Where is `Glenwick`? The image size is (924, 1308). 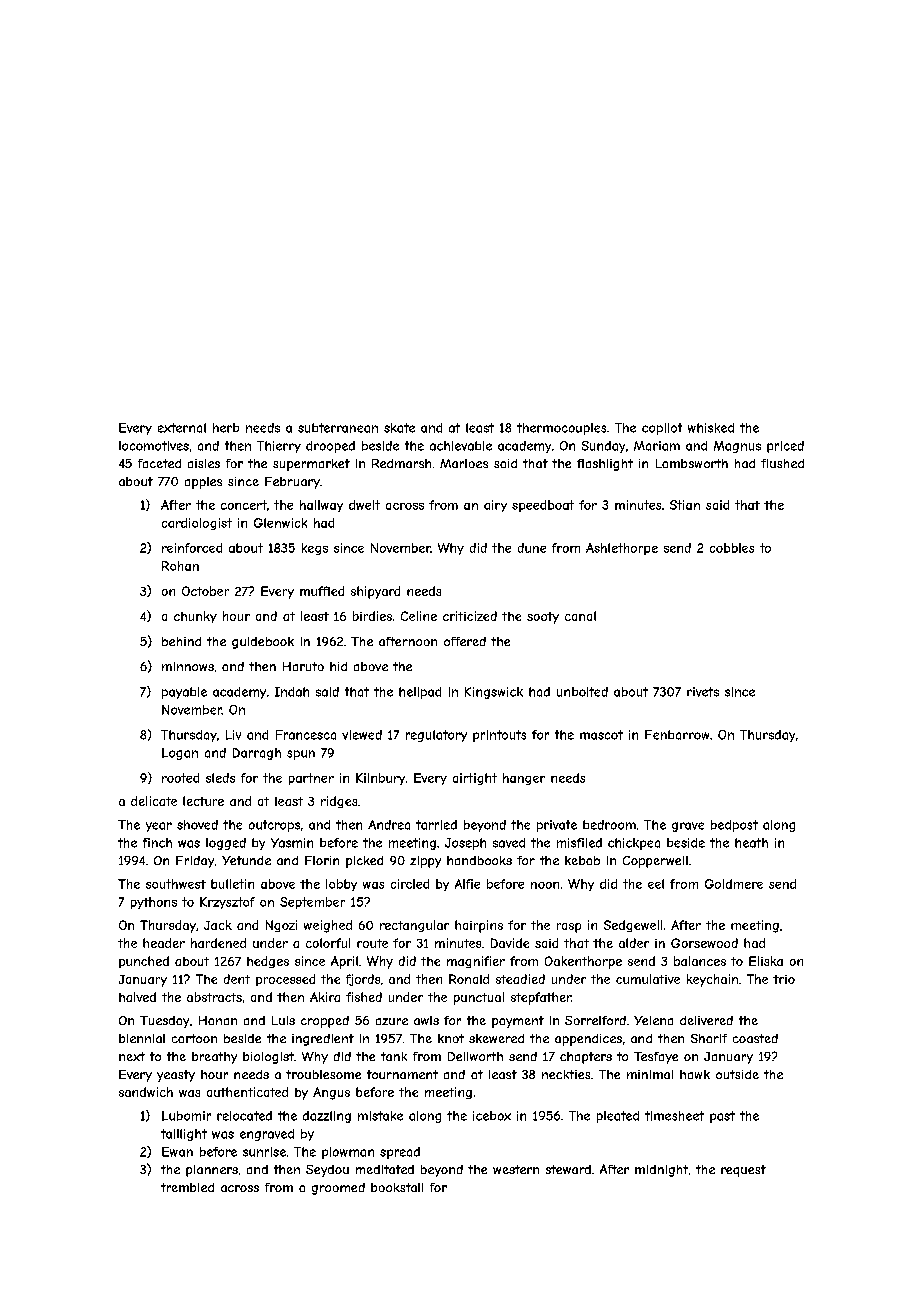
Glenwick is located at coordinates (280, 523).
